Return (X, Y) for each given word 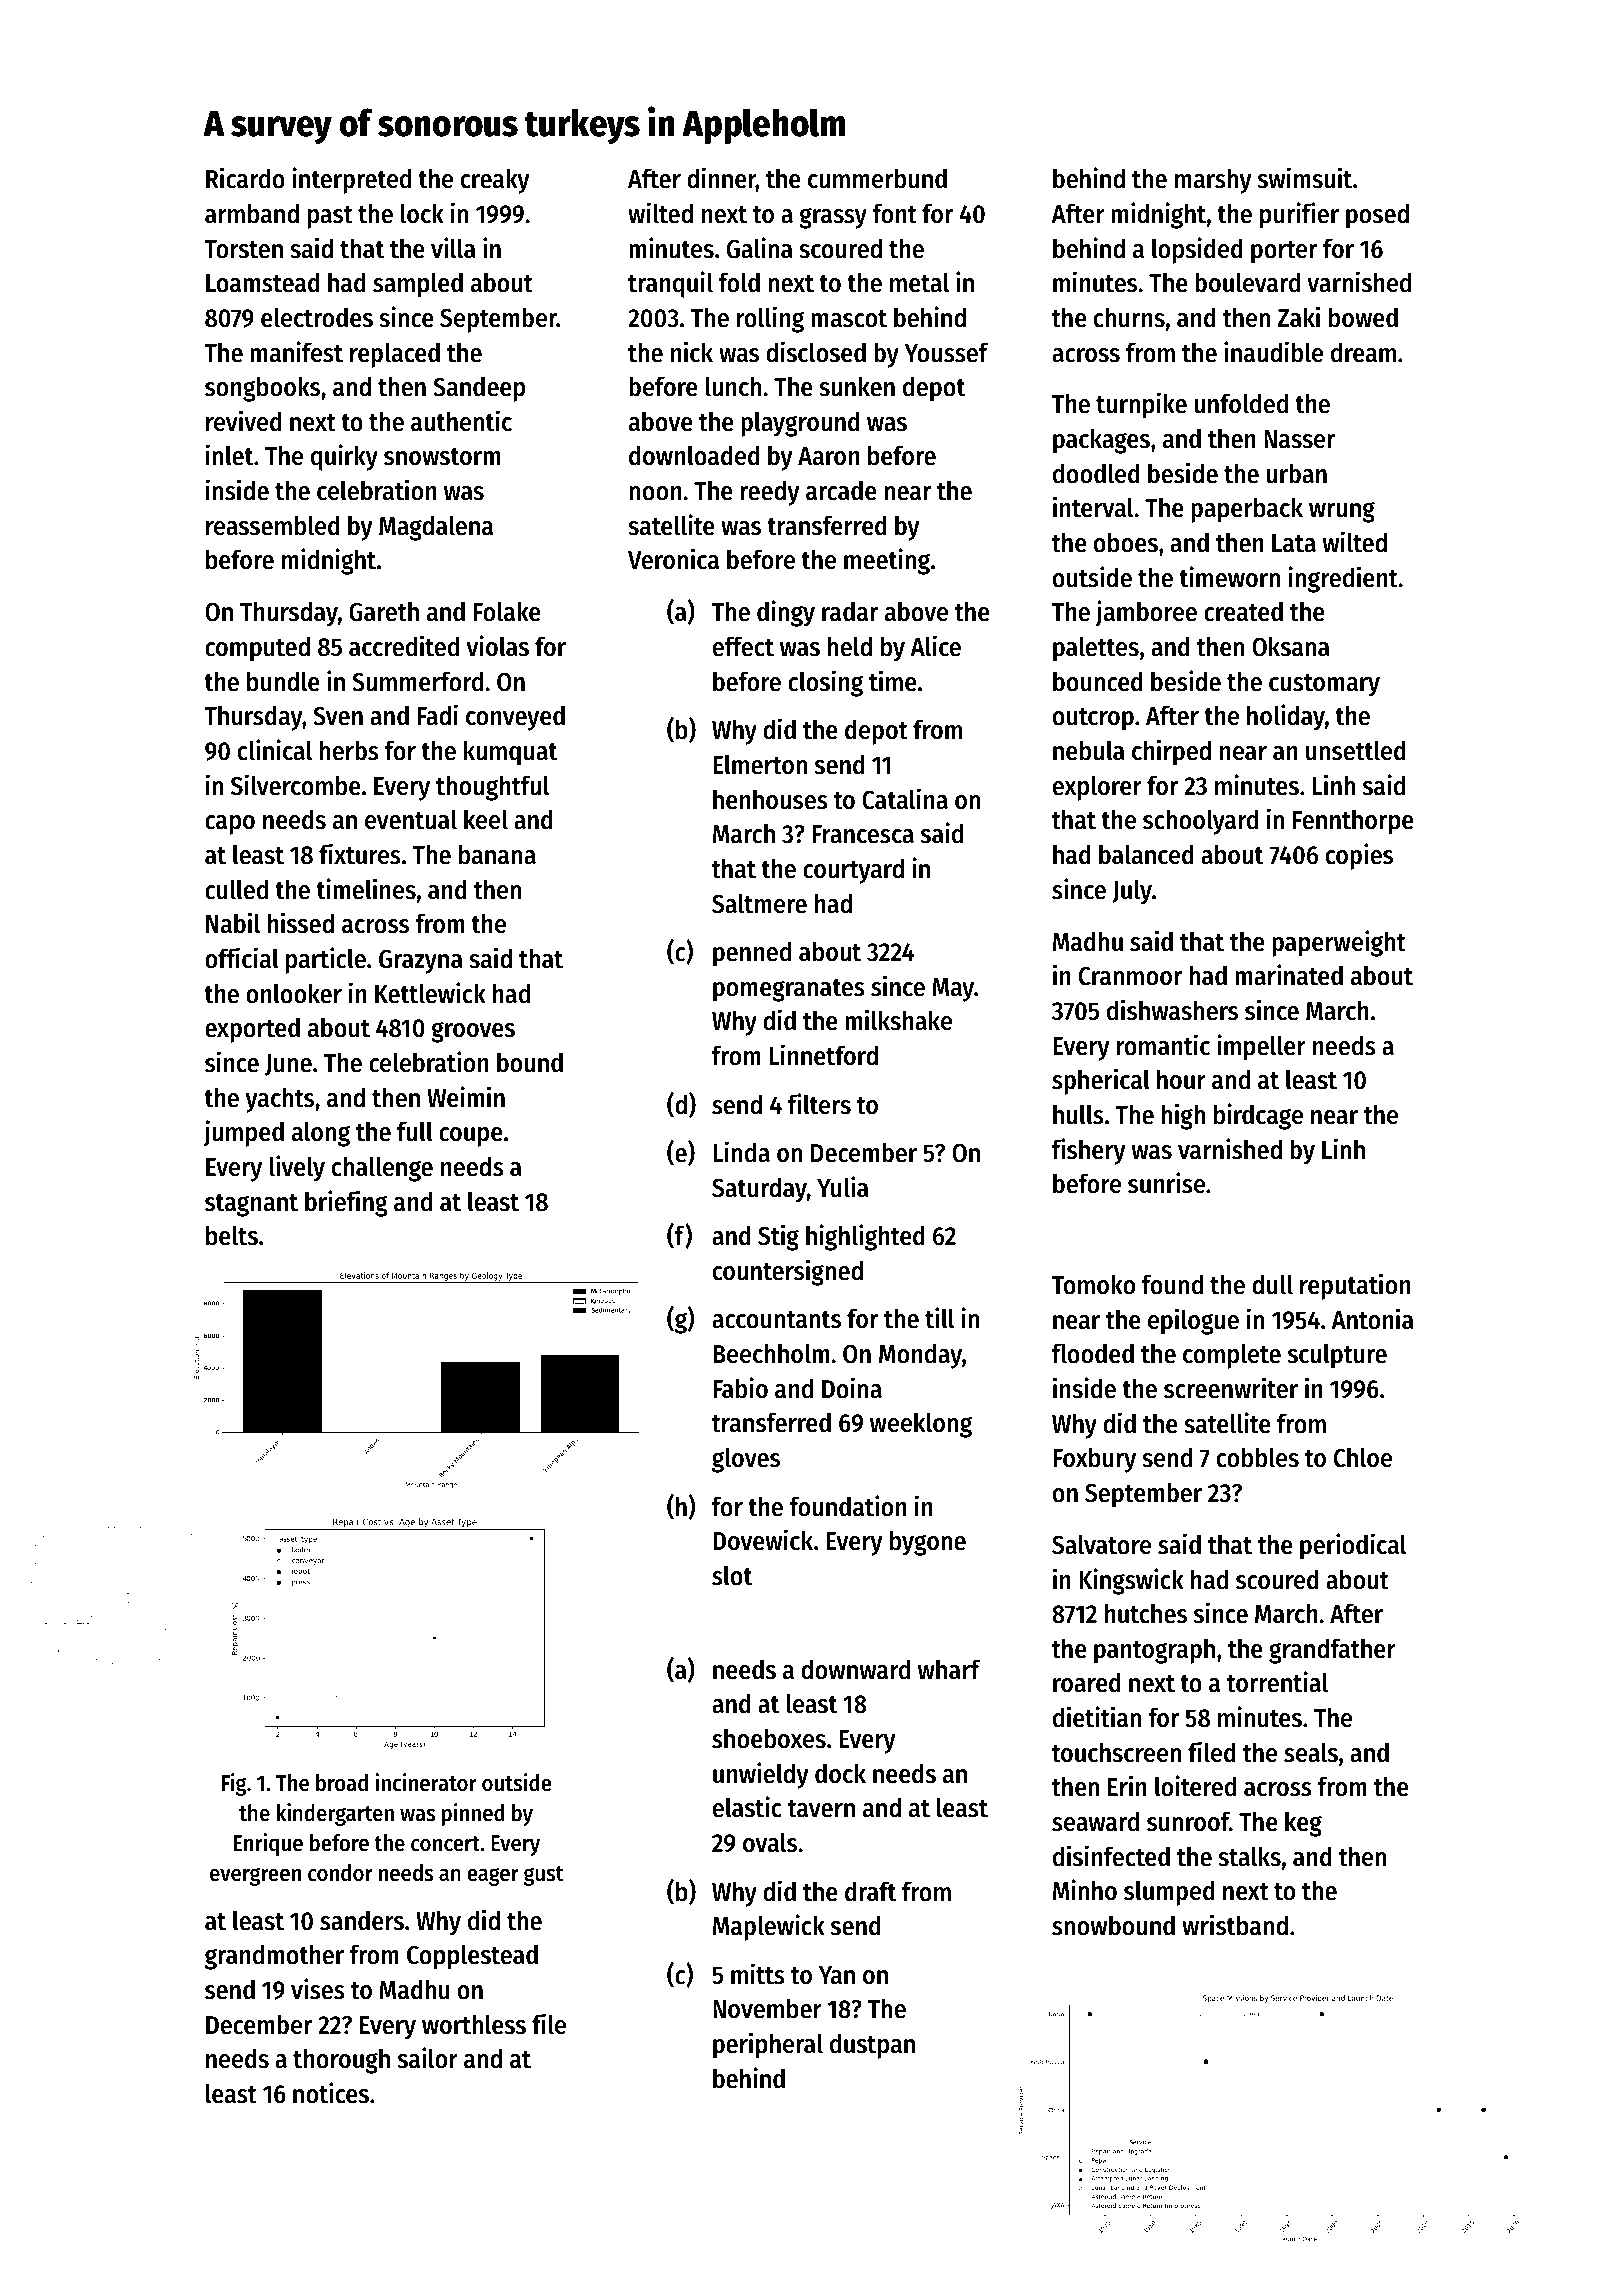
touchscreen (1116, 1752)
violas (498, 646)
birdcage (1258, 1116)
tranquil (670, 284)
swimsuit (1305, 178)
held (849, 646)
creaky (495, 181)
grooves (473, 1032)
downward (855, 1669)
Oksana (1291, 646)
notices (331, 2093)
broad (342, 1783)
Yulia (843, 1187)
